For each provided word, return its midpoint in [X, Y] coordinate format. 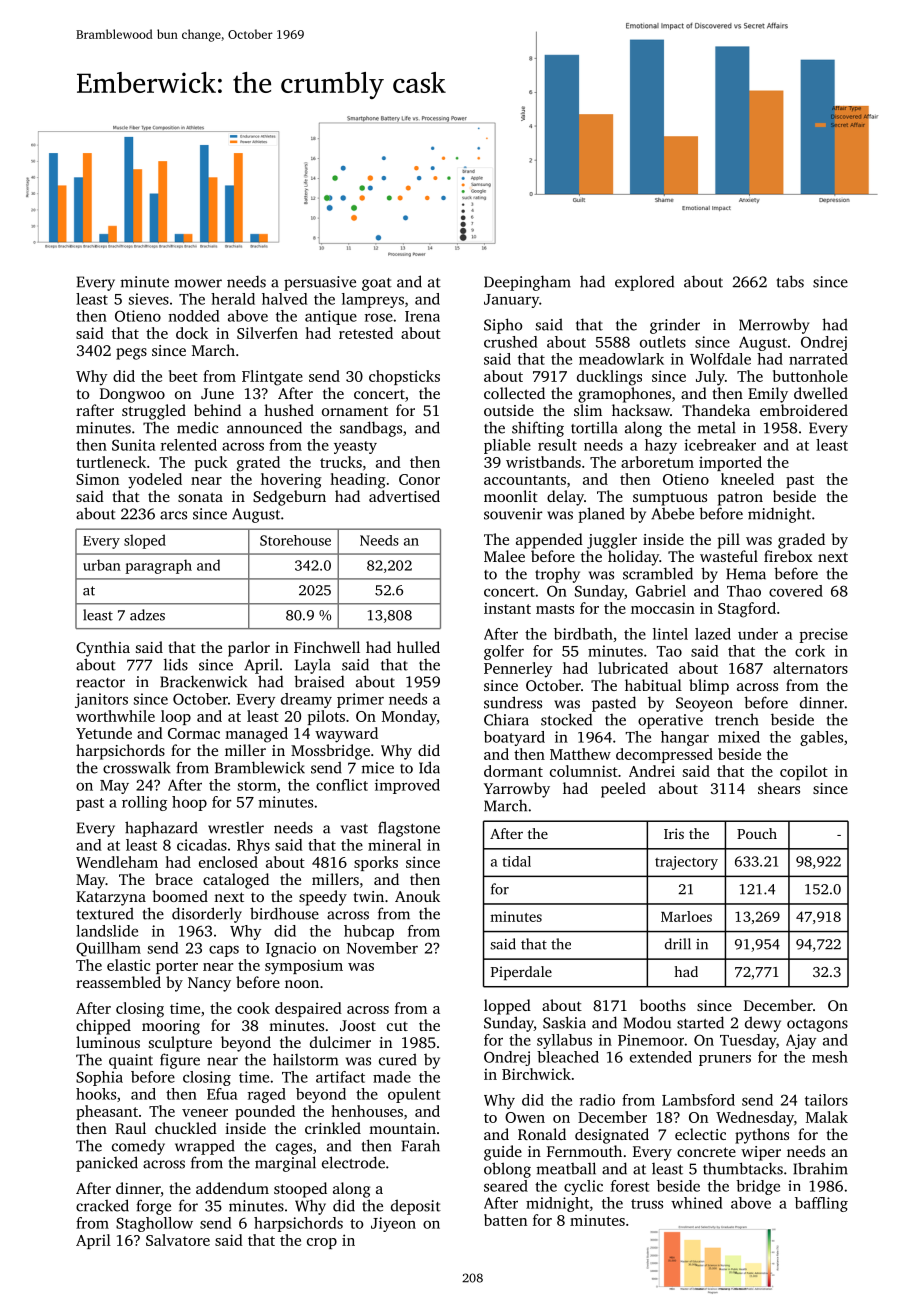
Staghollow [154, 1224]
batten [505, 1220]
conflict [342, 785]
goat [377, 284]
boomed [180, 896]
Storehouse [295, 540]
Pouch [757, 833]
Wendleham [117, 862]
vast [354, 829]
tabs [790, 281]
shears [779, 788]
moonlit [511, 496]
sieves [149, 299]
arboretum [657, 462]
